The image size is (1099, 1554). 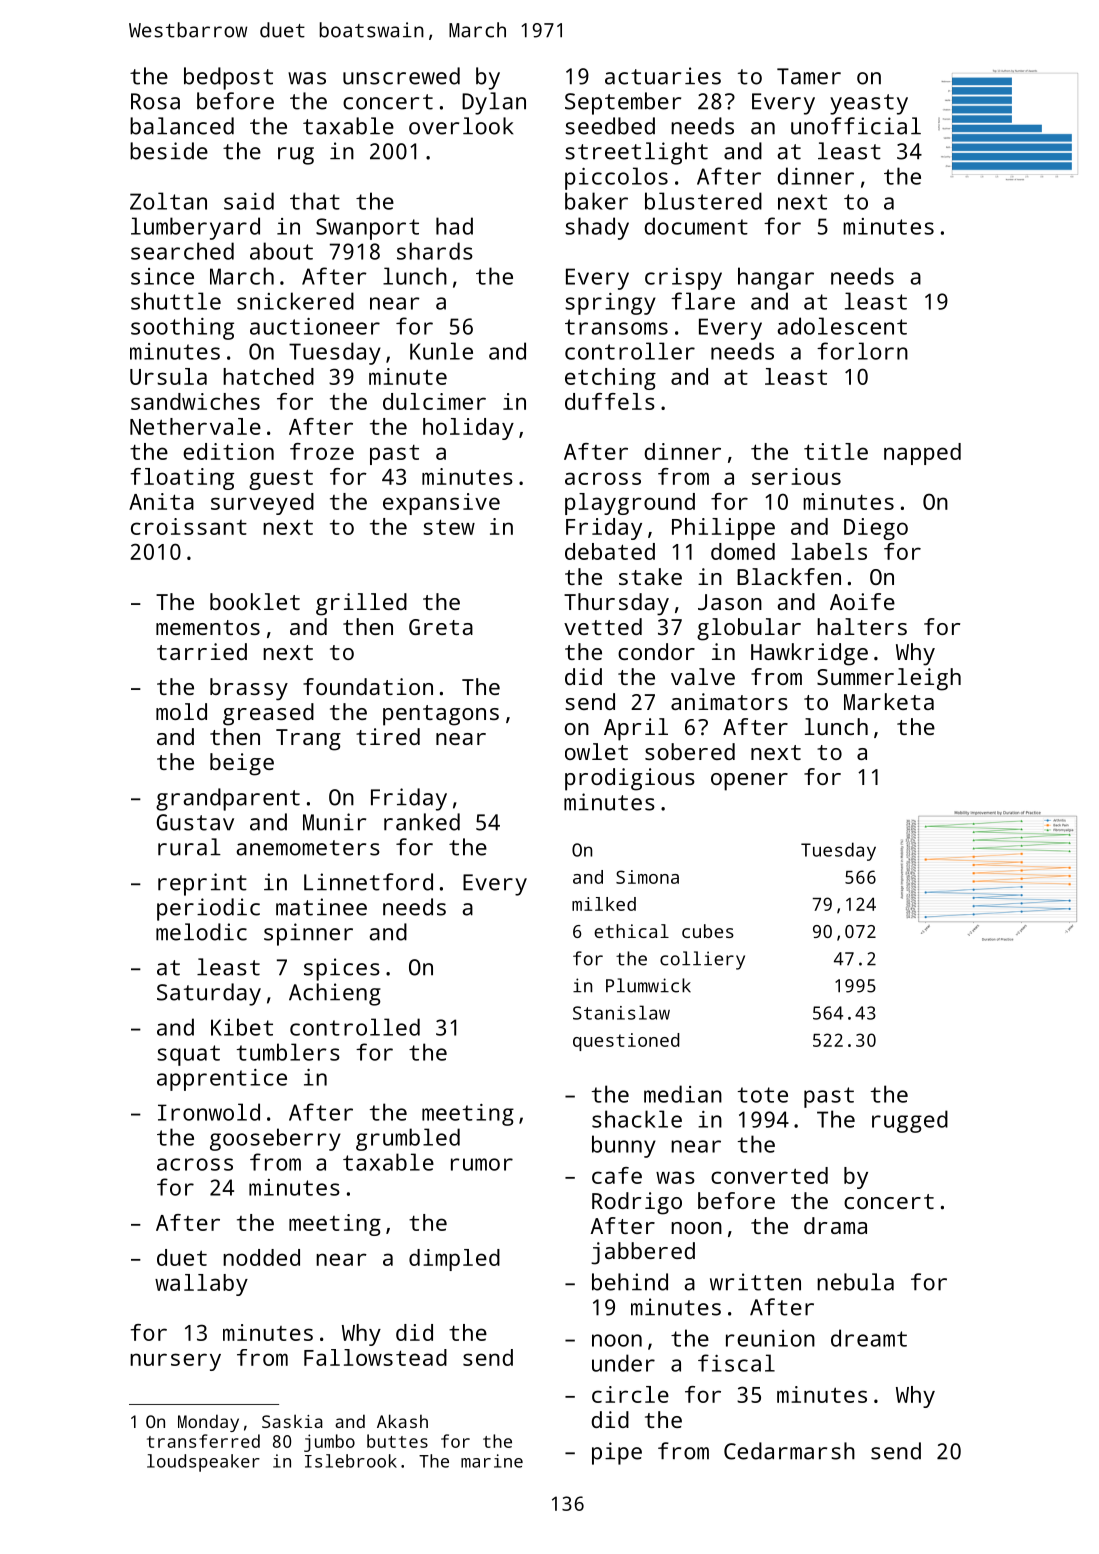 What do you see at coordinates (855, 1282) in the image?
I see `nebula` at bounding box center [855, 1282].
